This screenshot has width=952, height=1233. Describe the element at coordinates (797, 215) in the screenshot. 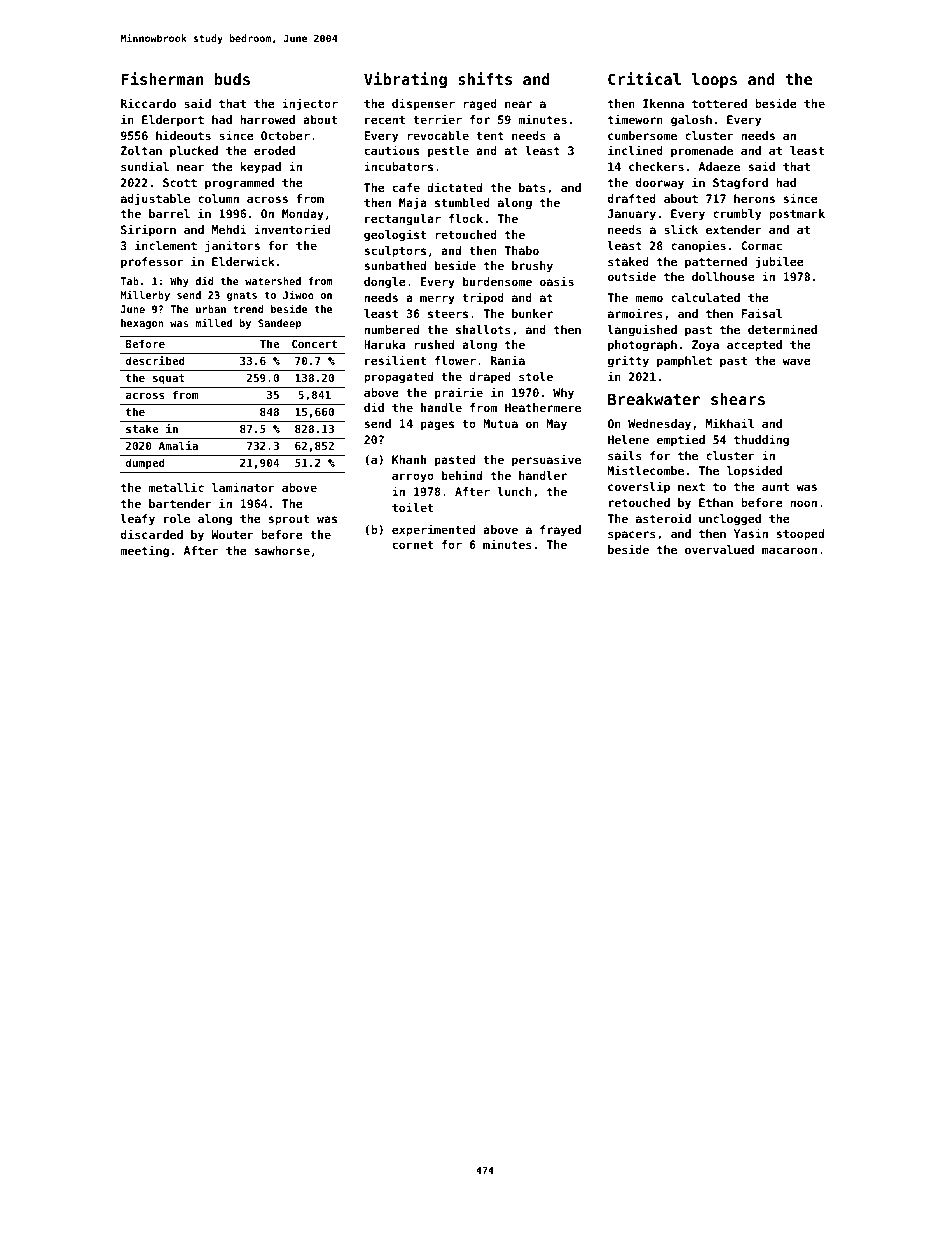

I see `postmark` at that location.
